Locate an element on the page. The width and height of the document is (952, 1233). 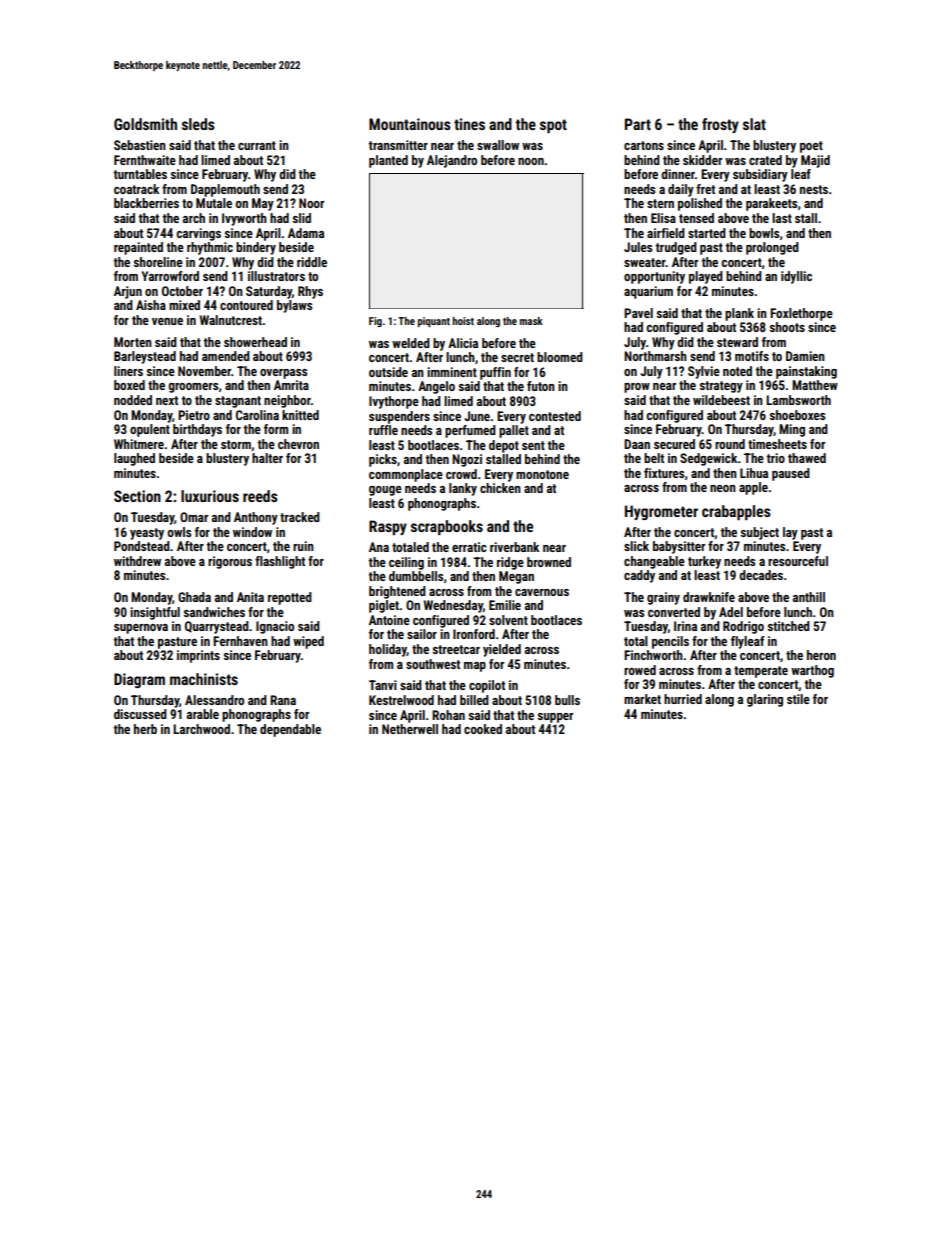
Pietro is located at coordinates (194, 415).
